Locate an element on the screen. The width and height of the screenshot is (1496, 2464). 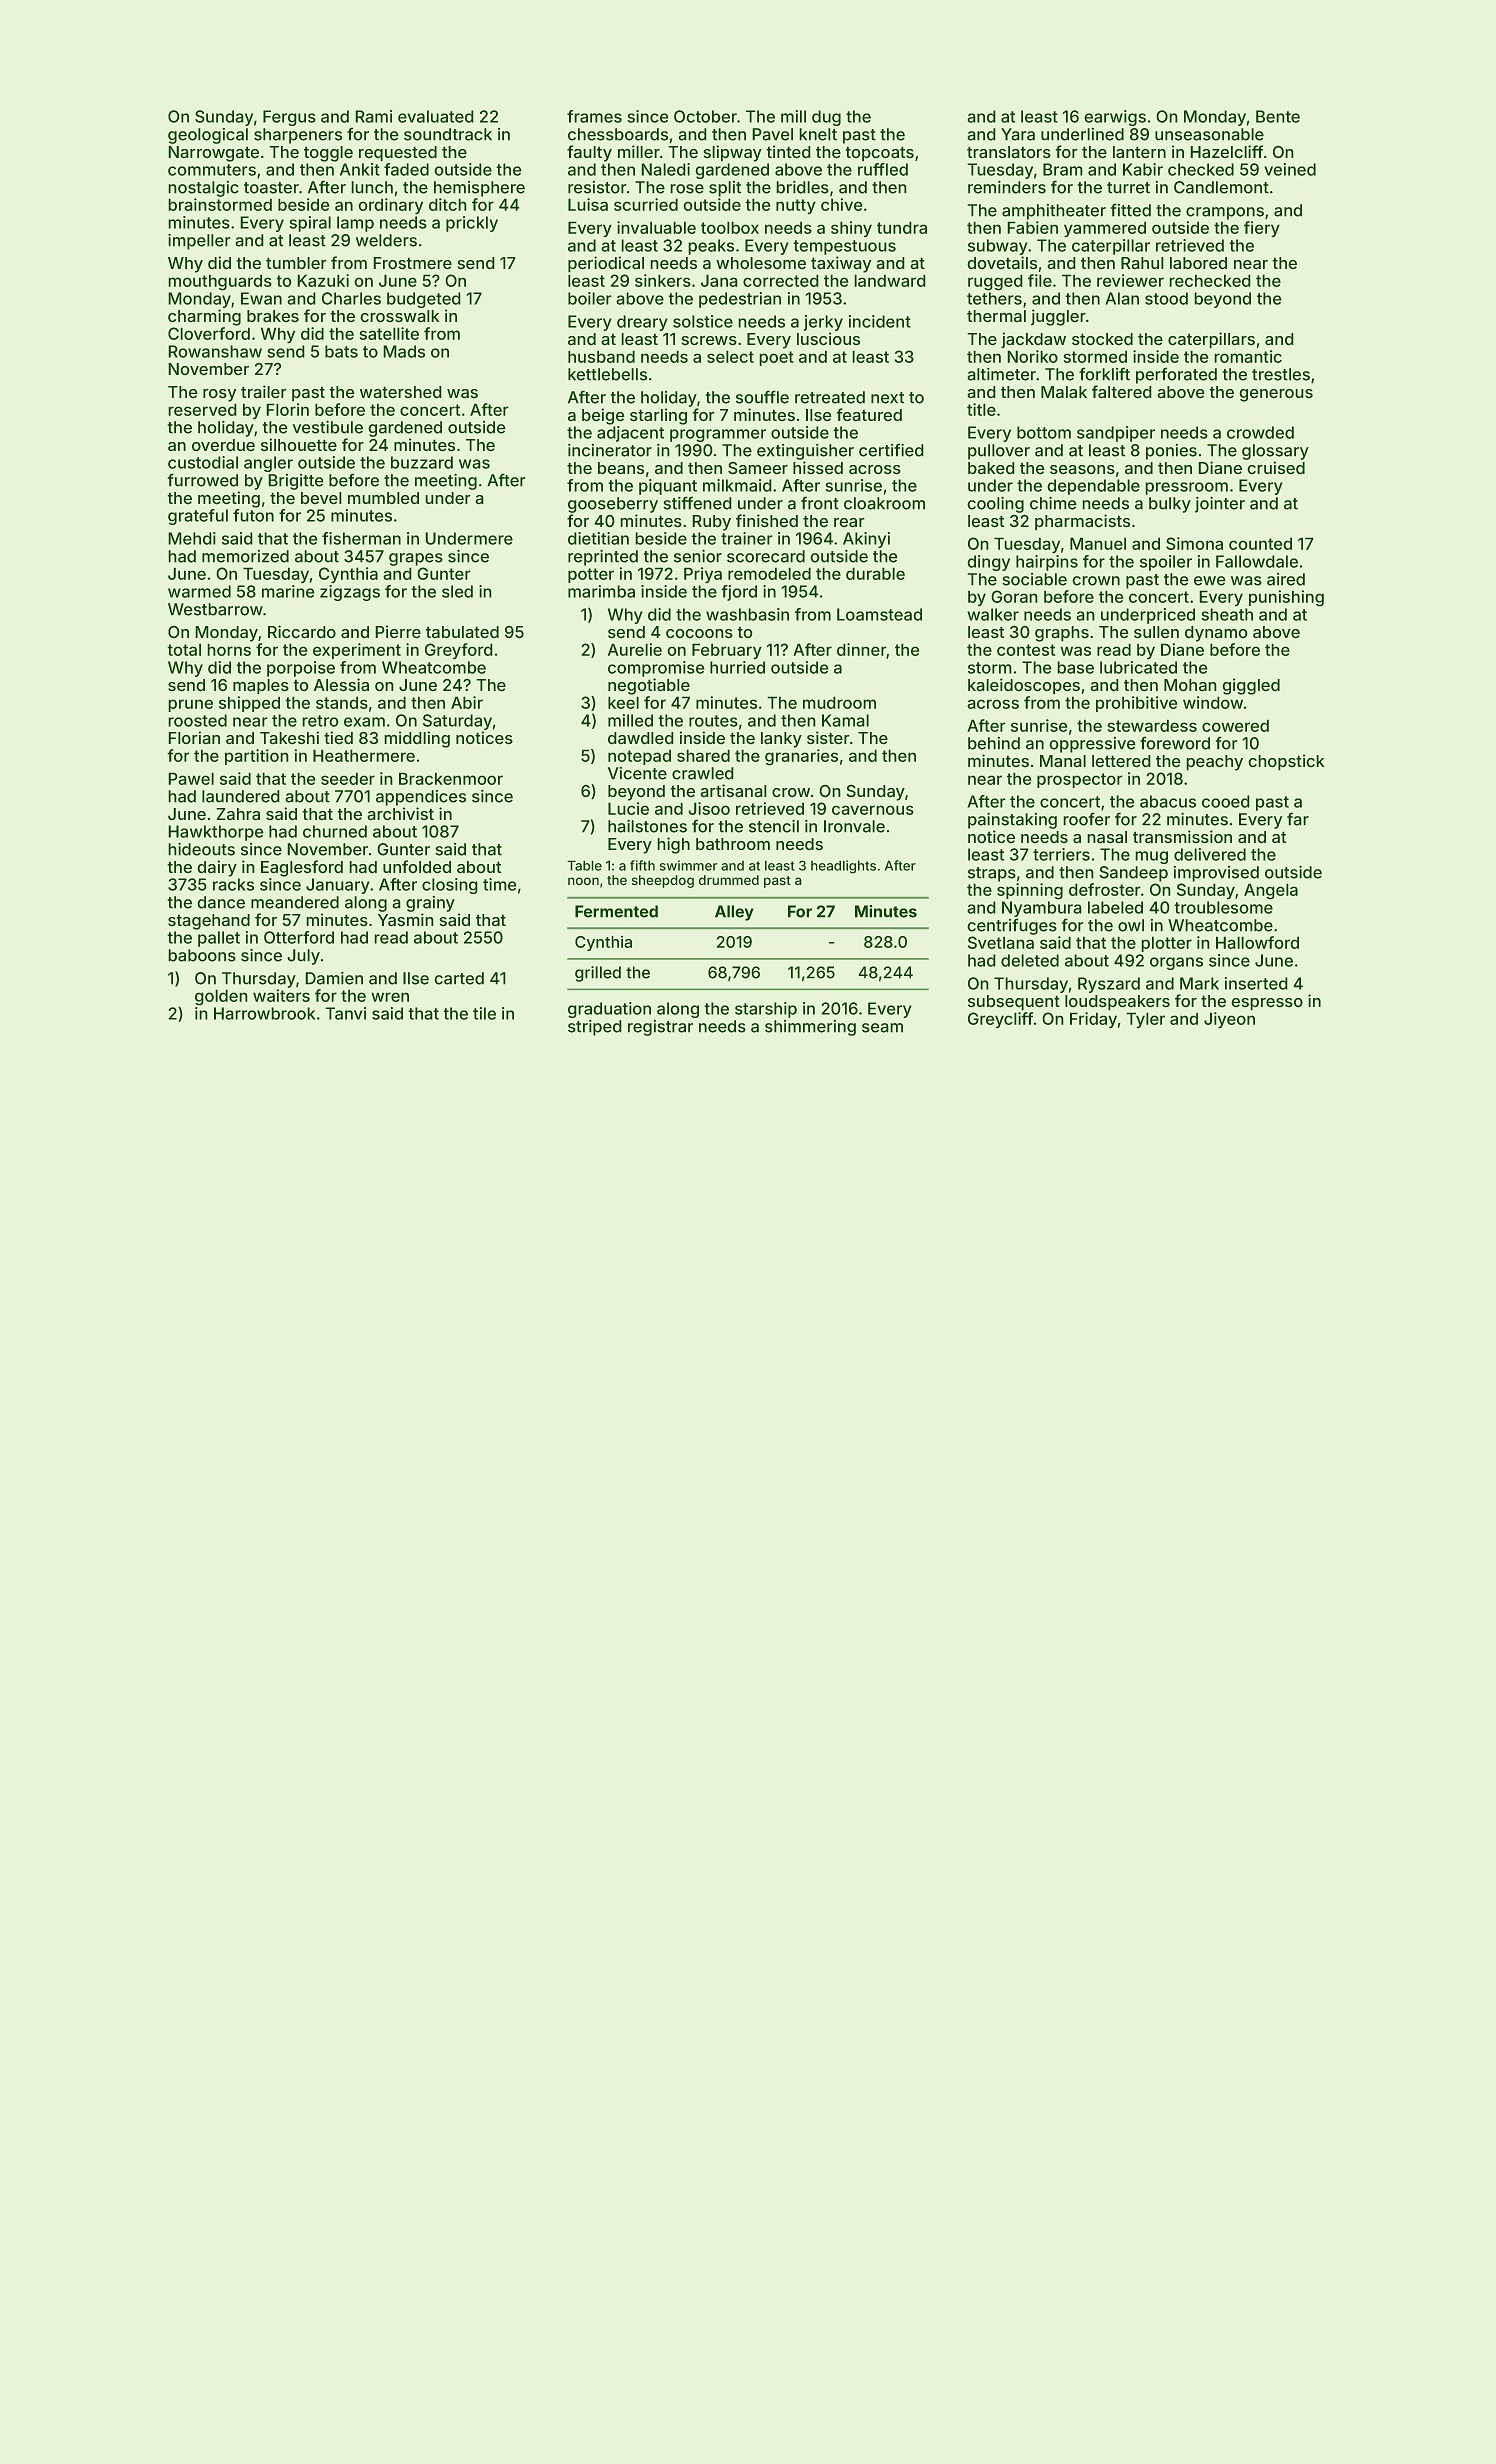
seam is located at coordinates (882, 1028).
